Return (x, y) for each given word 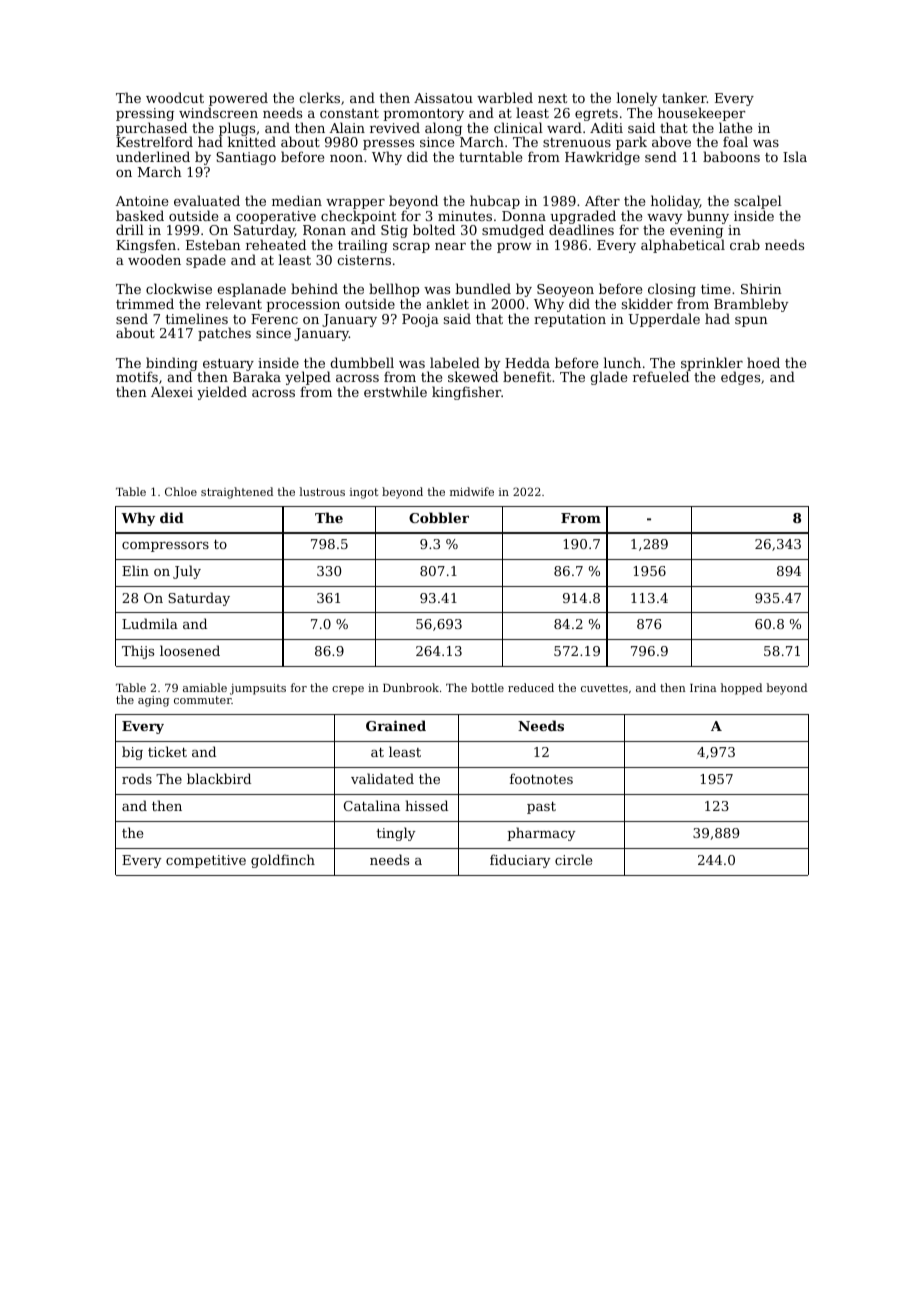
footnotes (541, 778)
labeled (455, 362)
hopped (741, 689)
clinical (518, 127)
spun (751, 322)
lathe (735, 127)
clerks (319, 97)
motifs (137, 376)
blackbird (219, 778)
